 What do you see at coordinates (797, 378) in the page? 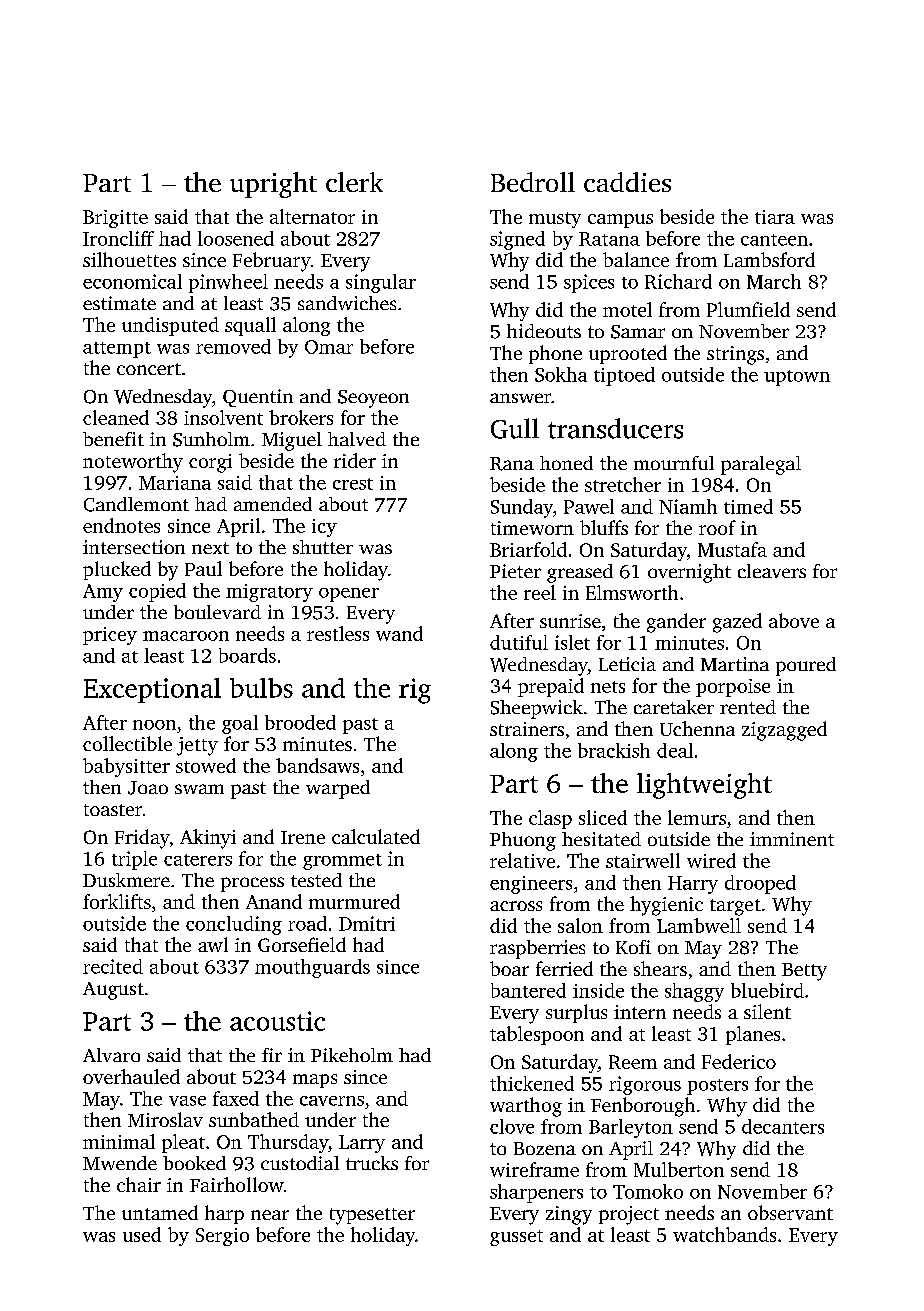
I see `uptown` at bounding box center [797, 378].
